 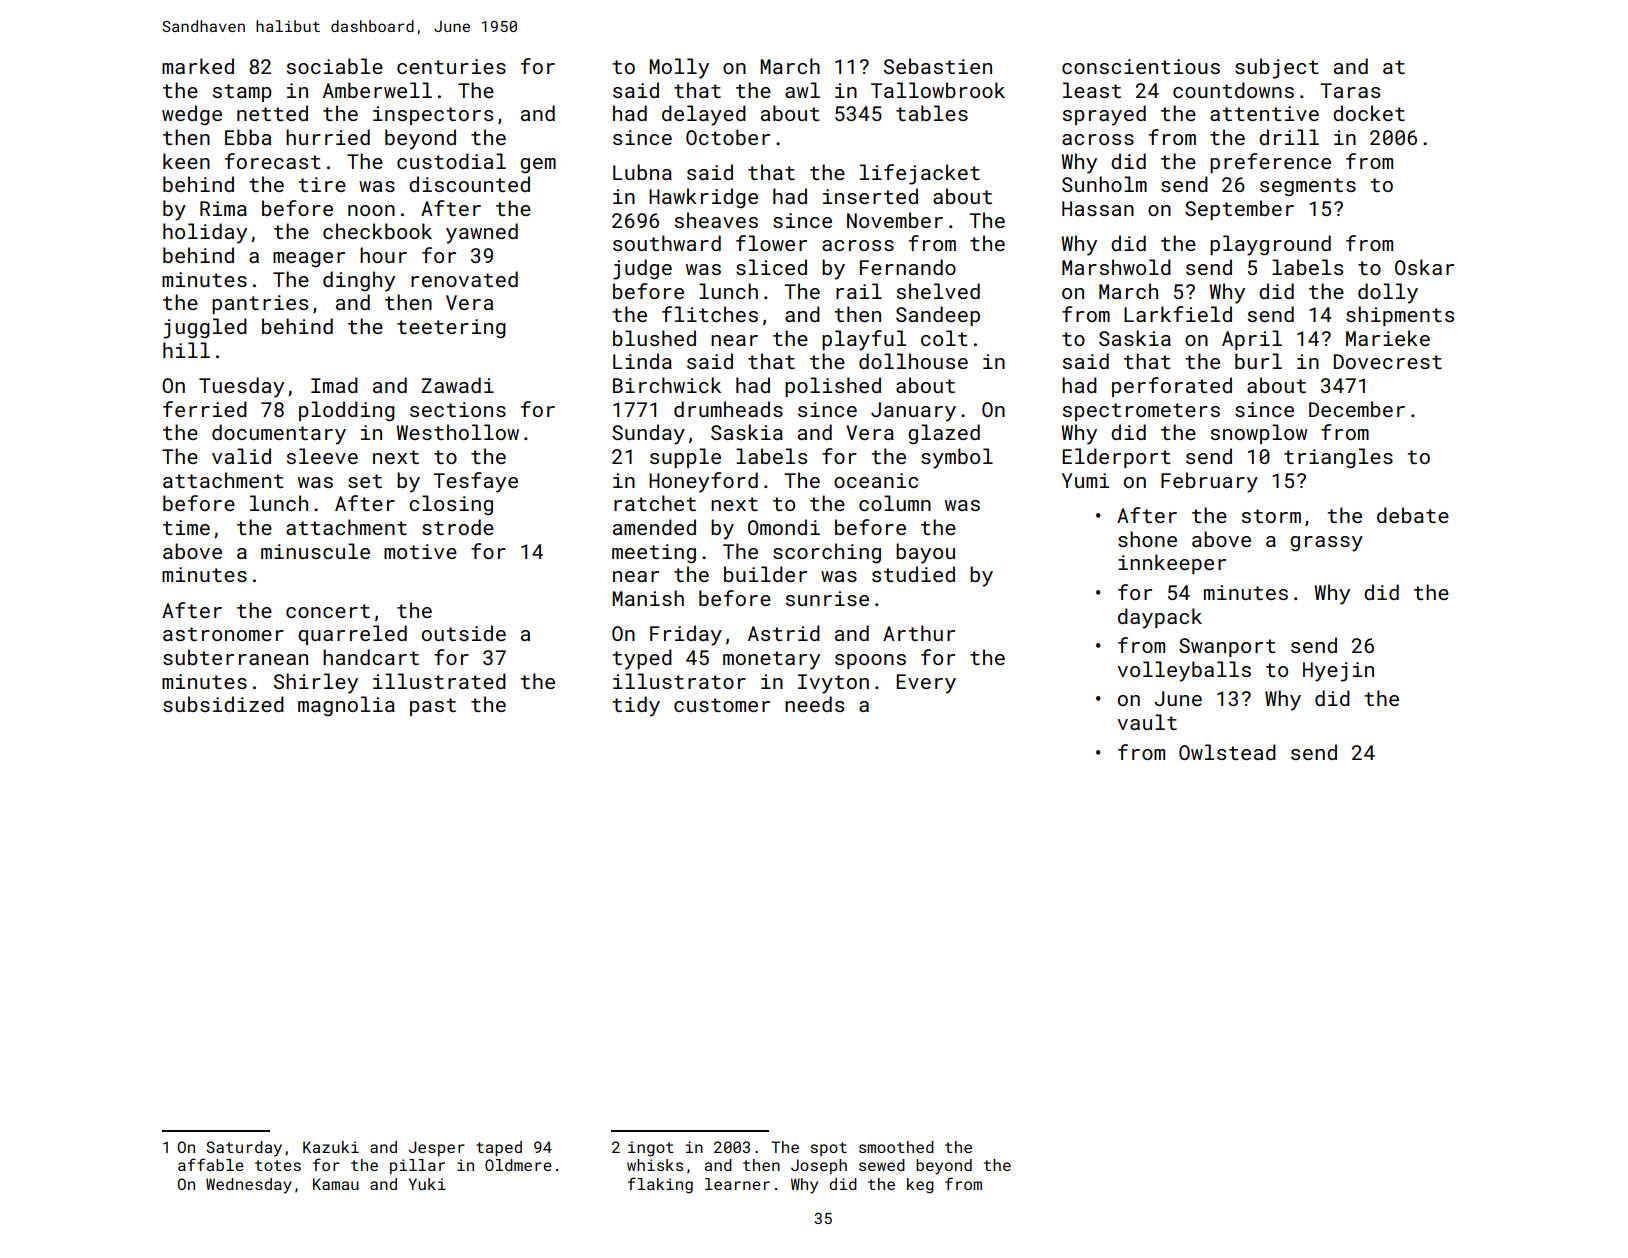 What do you see at coordinates (1141, 66) in the page?
I see `conscientious` at bounding box center [1141, 66].
